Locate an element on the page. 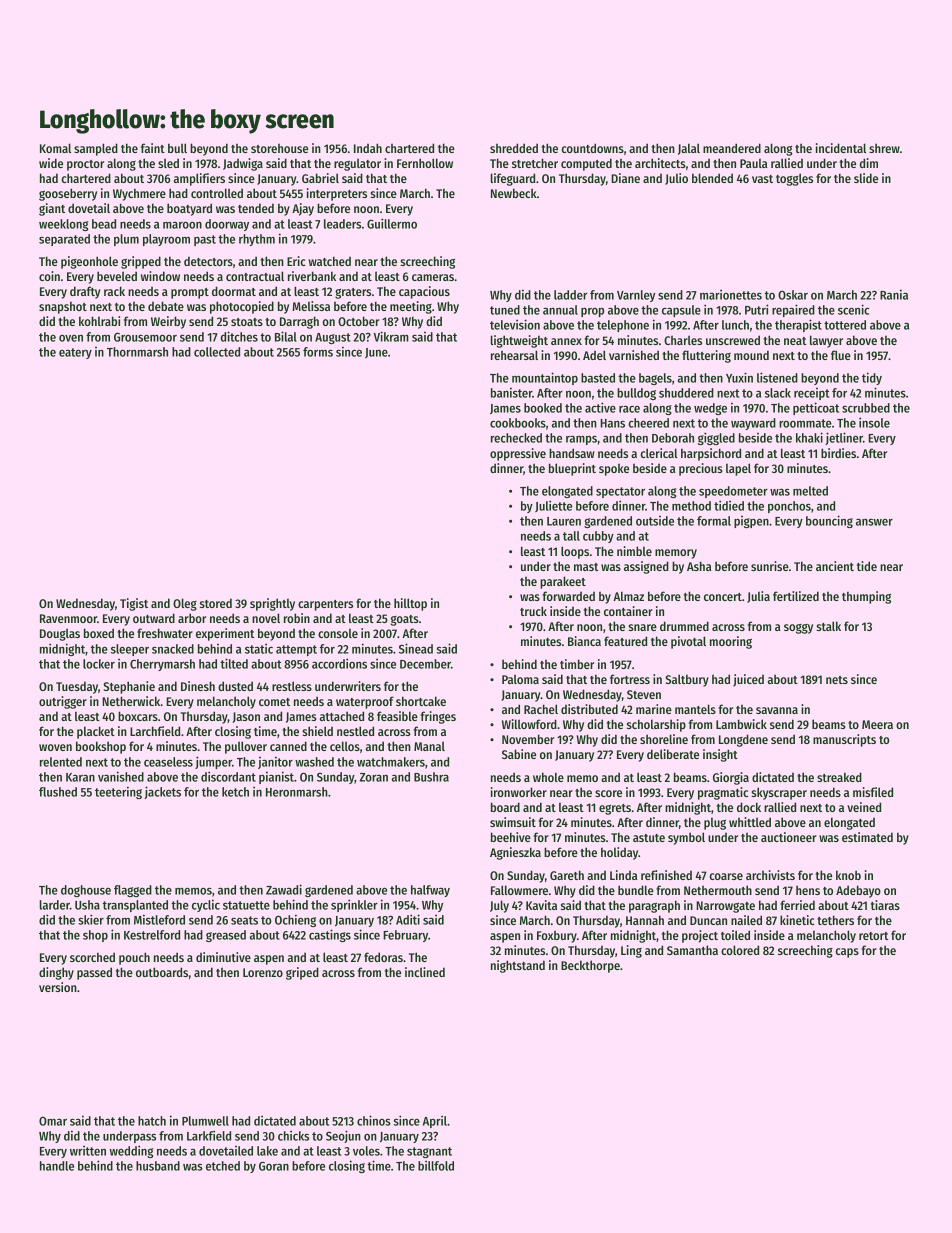  Fernhollow is located at coordinates (425, 163).
